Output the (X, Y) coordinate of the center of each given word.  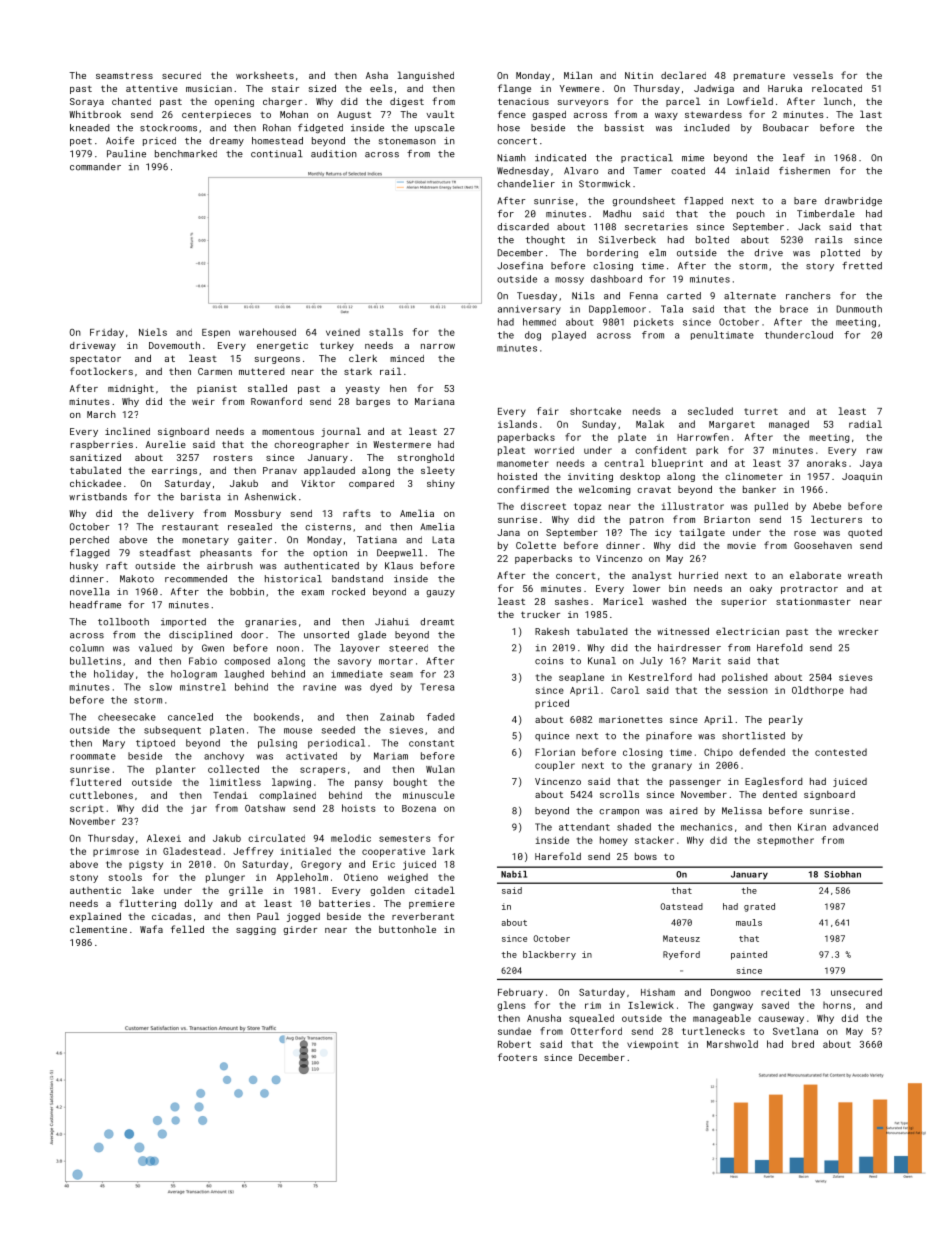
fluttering (147, 904)
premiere (432, 904)
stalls (386, 332)
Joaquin (862, 477)
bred (803, 1044)
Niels (153, 332)
